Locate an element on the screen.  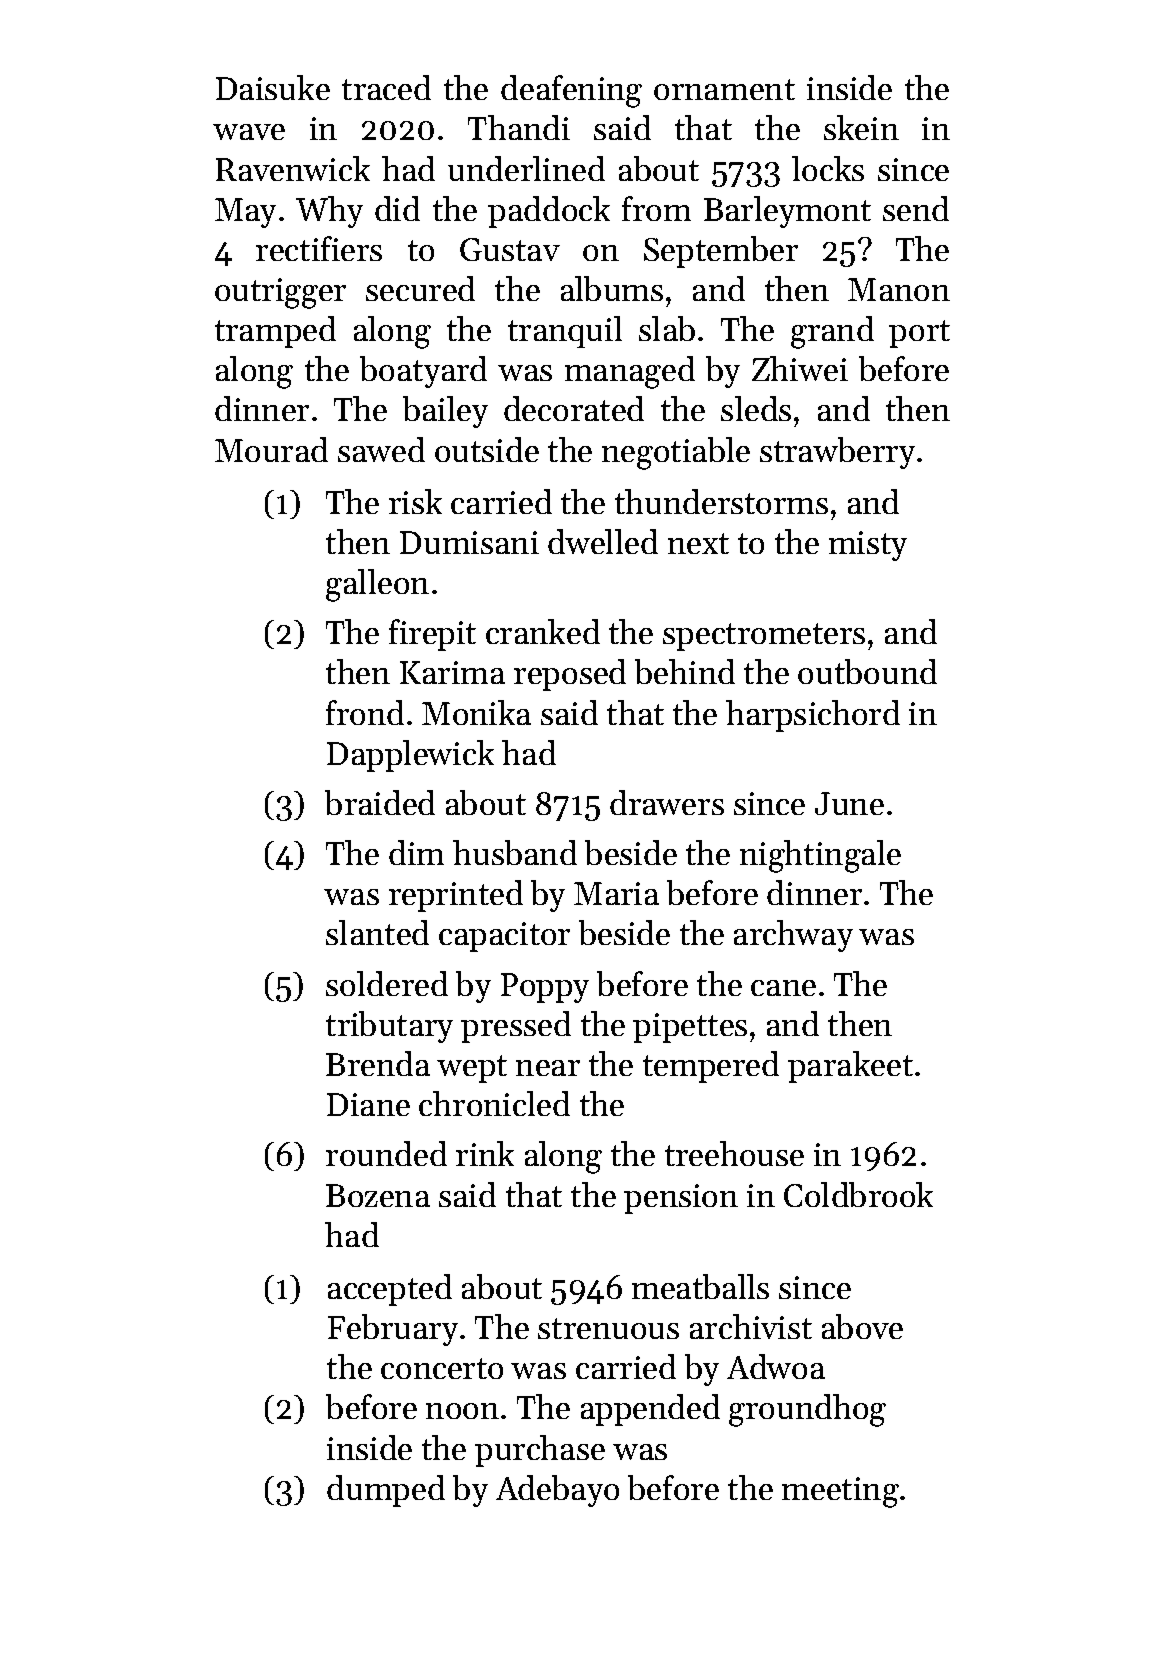
skein is located at coordinates (861, 127).
